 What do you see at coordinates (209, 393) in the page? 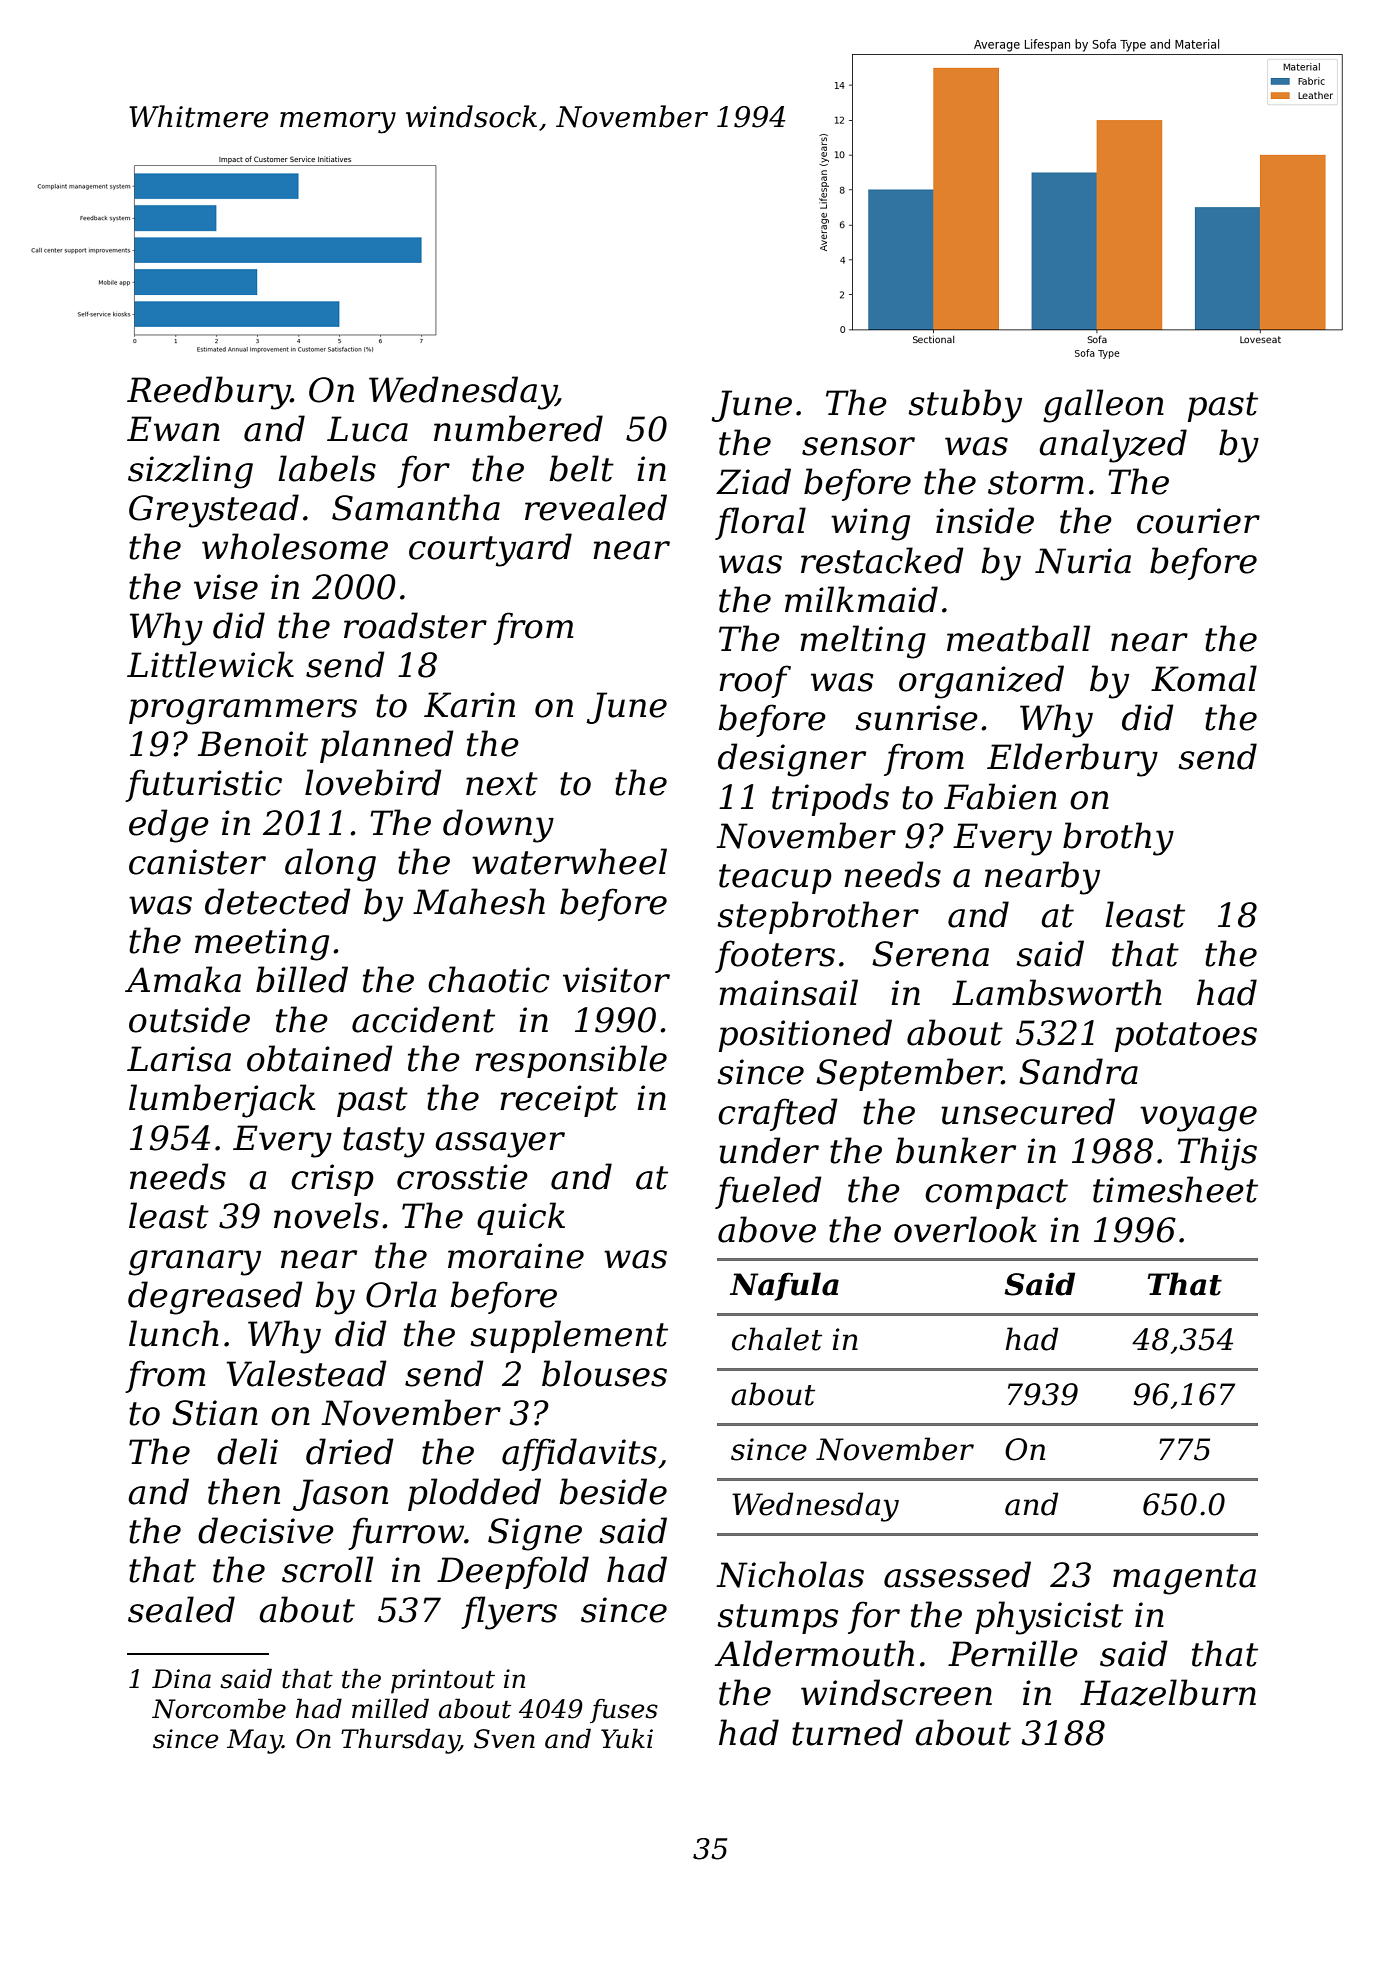
I see `Reedbury` at bounding box center [209, 393].
